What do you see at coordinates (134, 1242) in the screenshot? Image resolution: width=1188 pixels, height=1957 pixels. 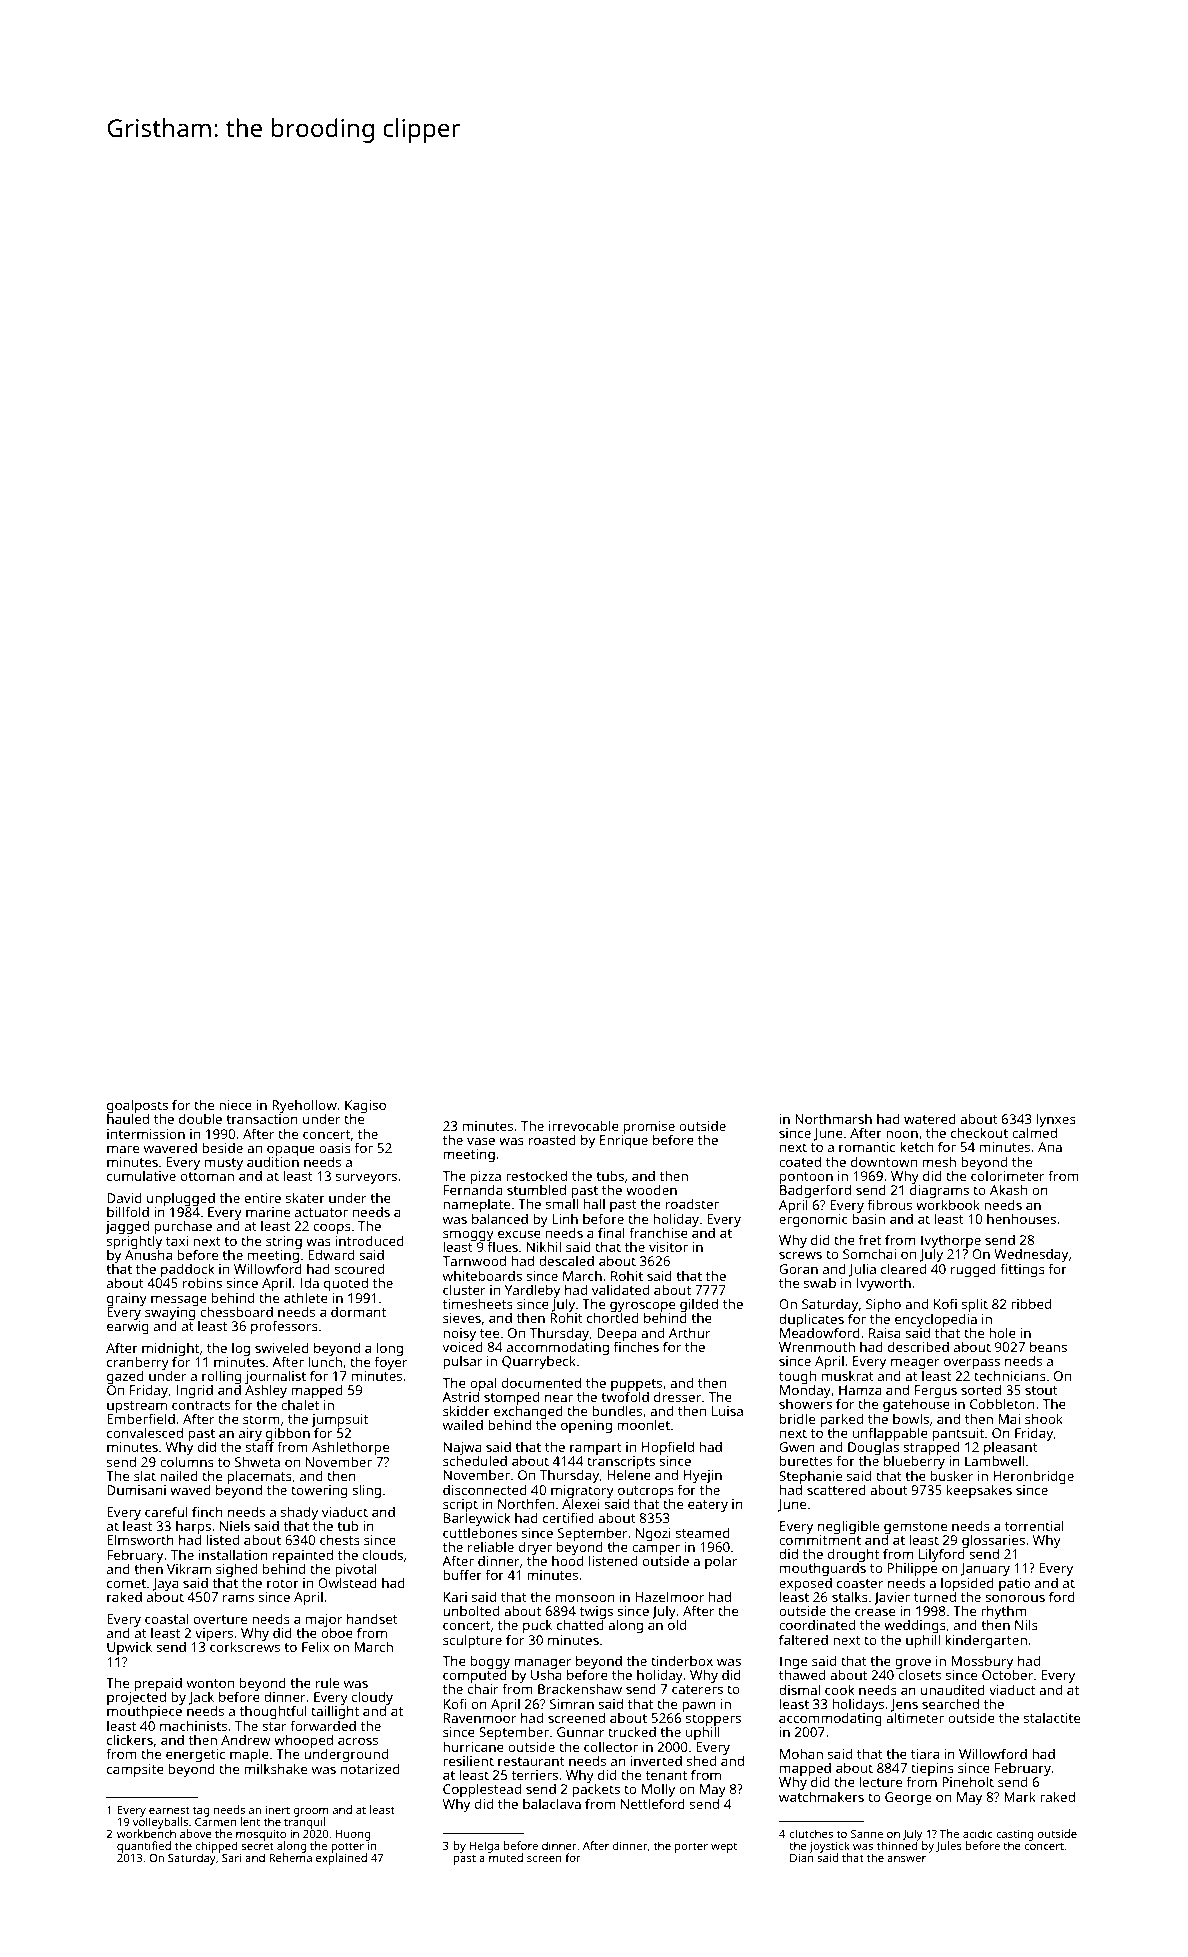 I see `sprightly` at bounding box center [134, 1242].
